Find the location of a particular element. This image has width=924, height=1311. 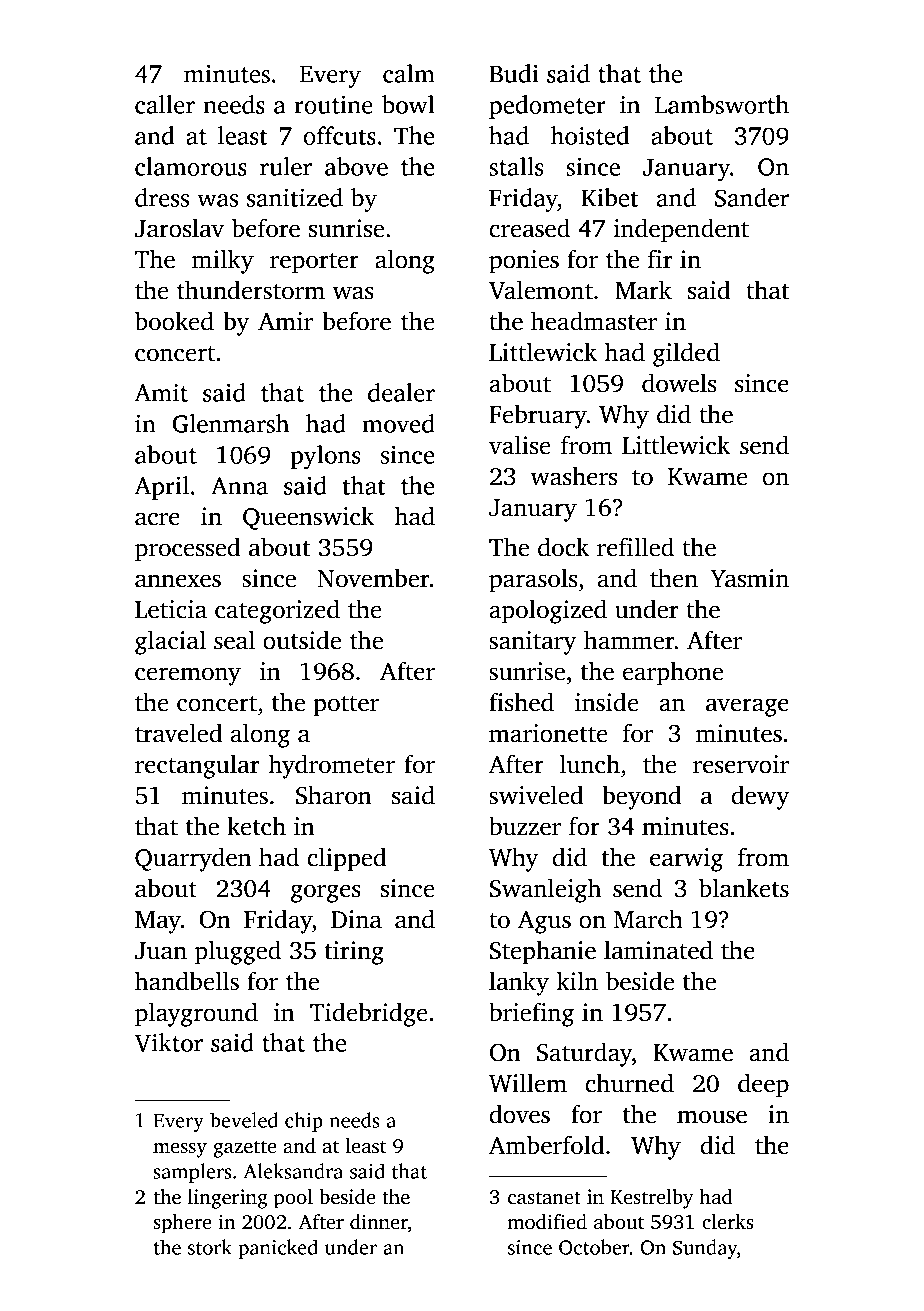

Lambsworth is located at coordinates (722, 104).
